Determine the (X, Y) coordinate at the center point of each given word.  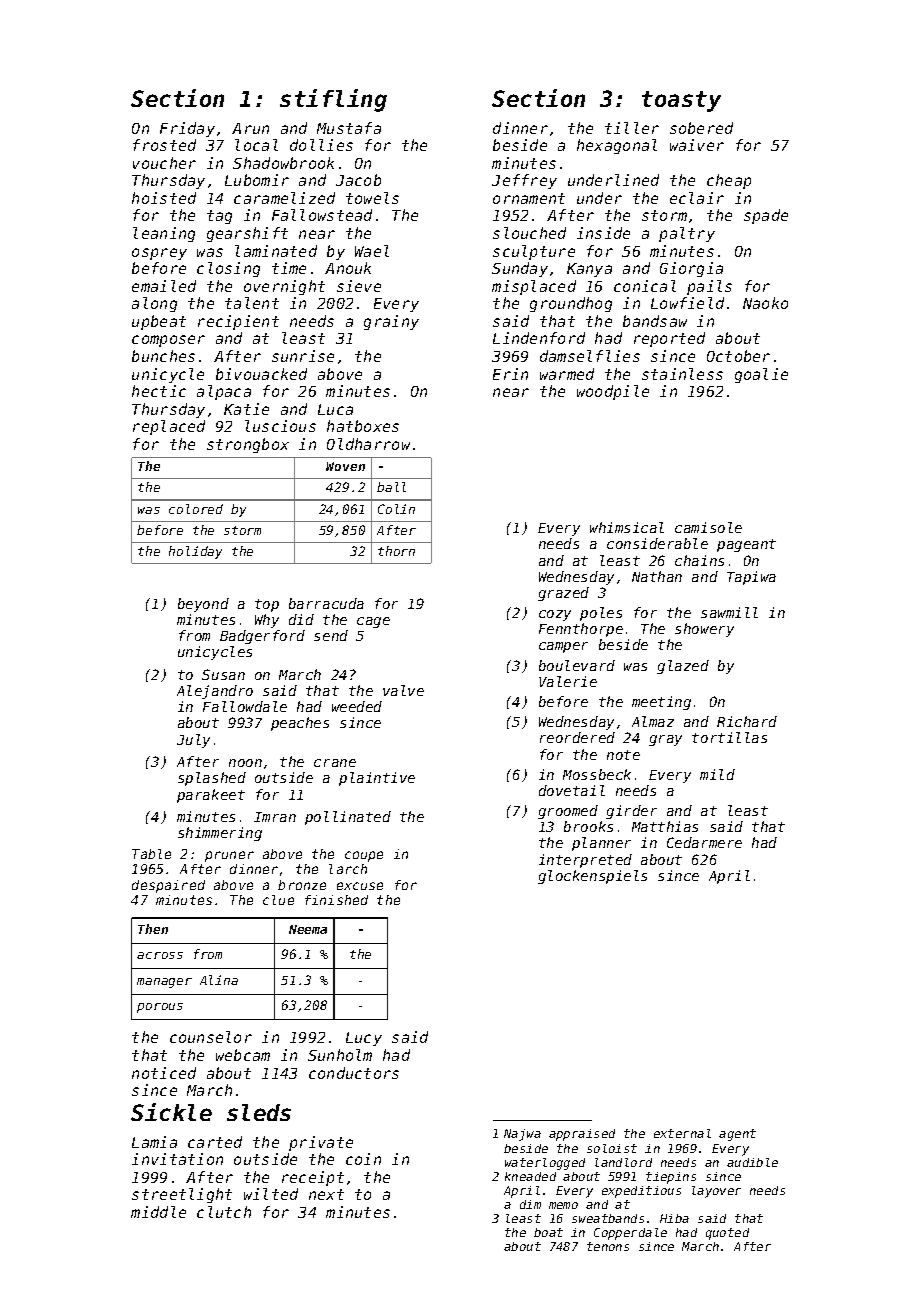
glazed (683, 667)
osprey (159, 254)
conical (645, 286)
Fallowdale (245, 706)
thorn (396, 551)
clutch (224, 1212)
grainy (391, 322)
